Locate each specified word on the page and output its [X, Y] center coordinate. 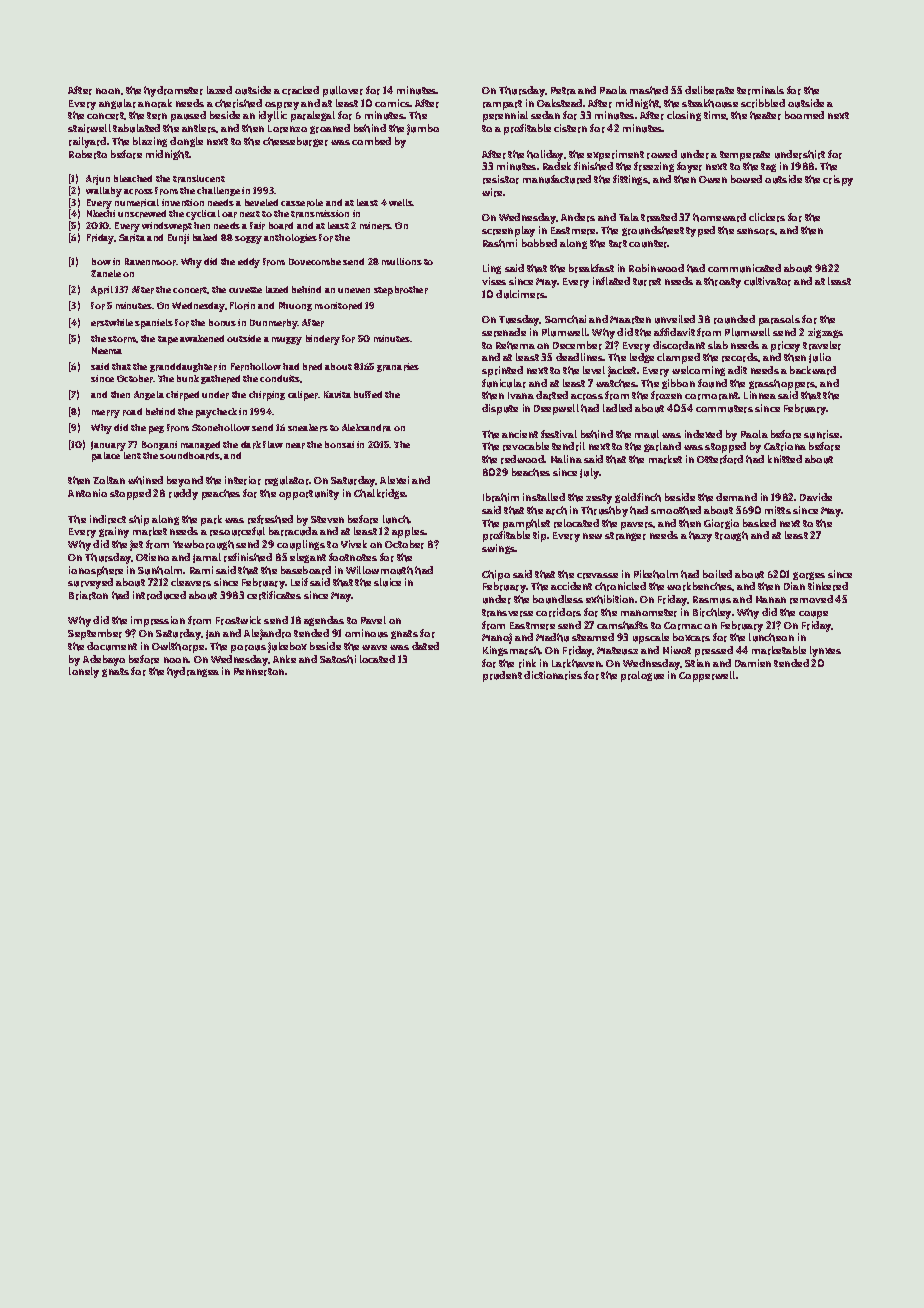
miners [375, 226]
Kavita [337, 394]
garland [662, 447]
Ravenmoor [151, 262]
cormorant [712, 396]
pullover [343, 91]
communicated [744, 268]
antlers [199, 128]
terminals [760, 90]
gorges [809, 576]
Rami [201, 570]
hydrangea [193, 672]
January [108, 446]
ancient [520, 434]
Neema [107, 350]
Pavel [373, 620]
